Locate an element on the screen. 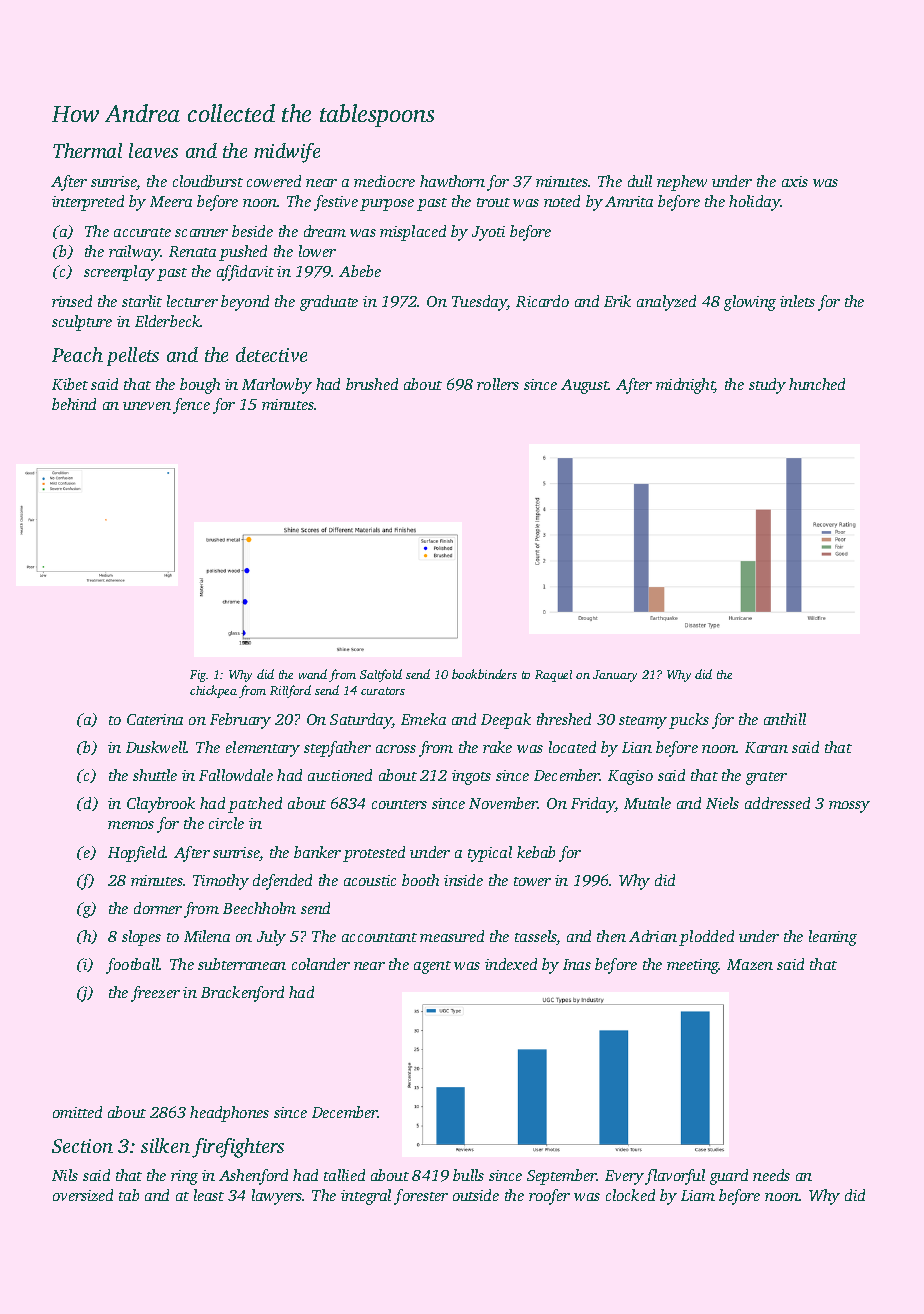  roofer is located at coordinates (549, 1197).
